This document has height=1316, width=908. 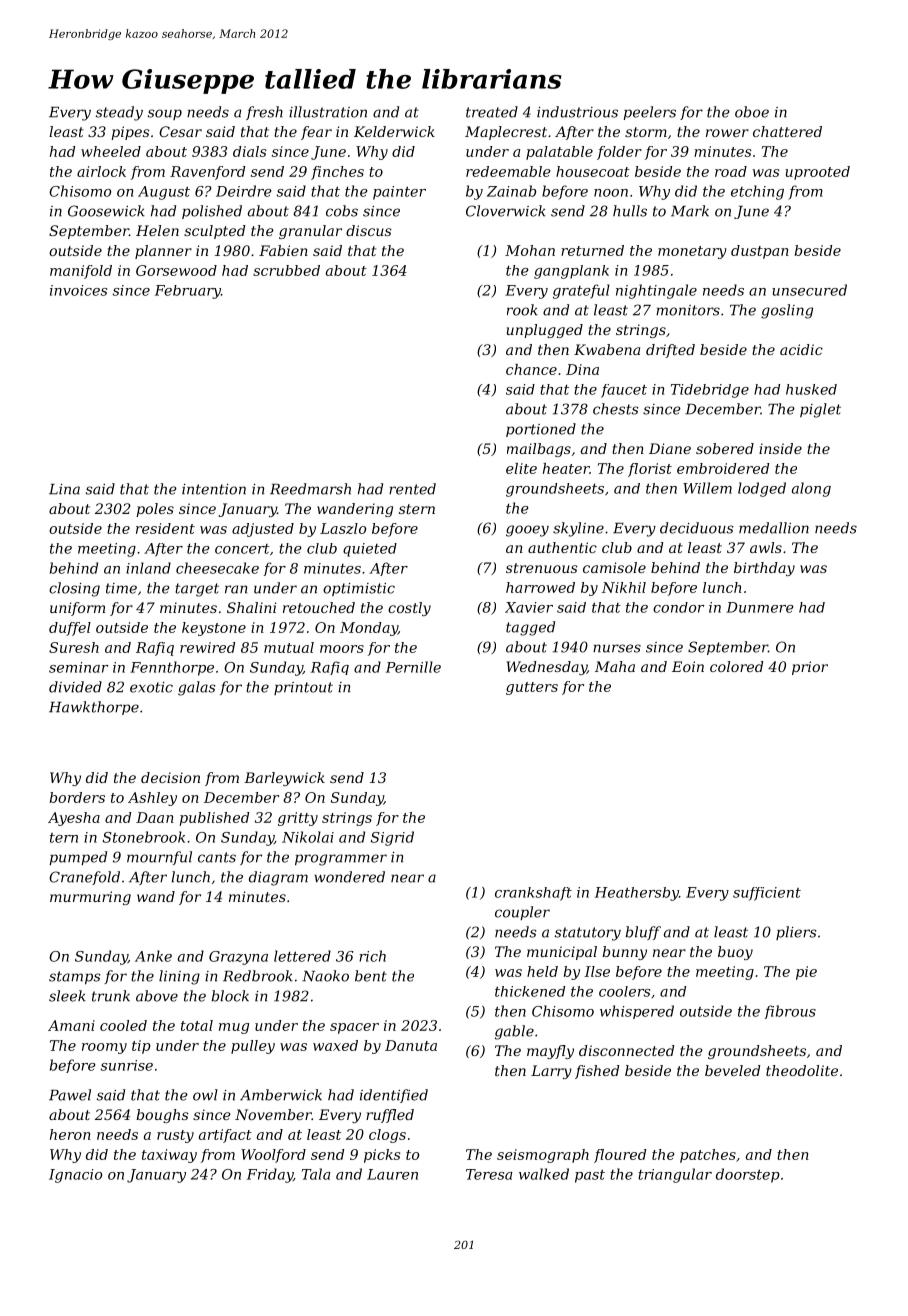 I want to click on invoices, so click(x=78, y=290).
